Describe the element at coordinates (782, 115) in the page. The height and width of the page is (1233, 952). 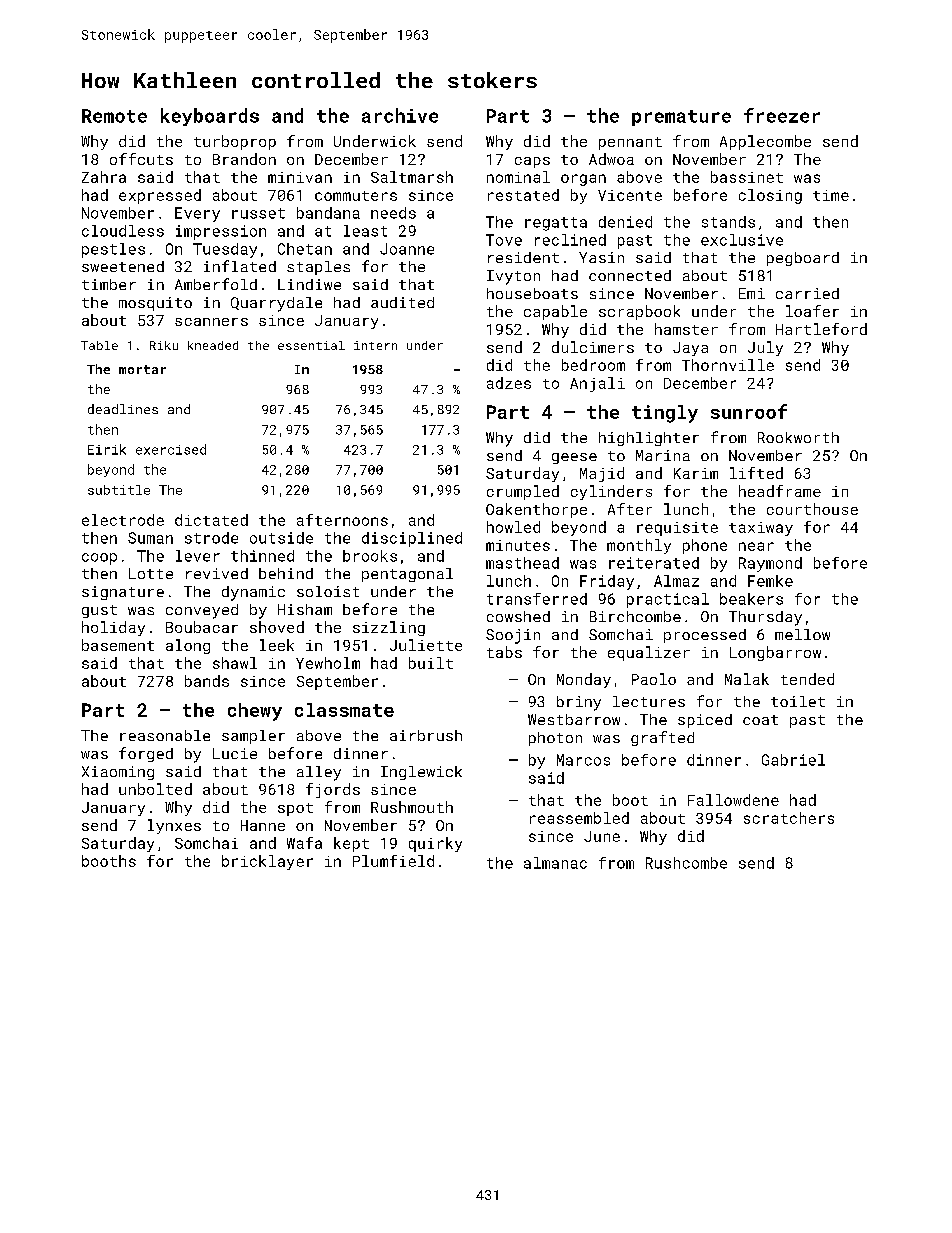
I see `freezer` at that location.
